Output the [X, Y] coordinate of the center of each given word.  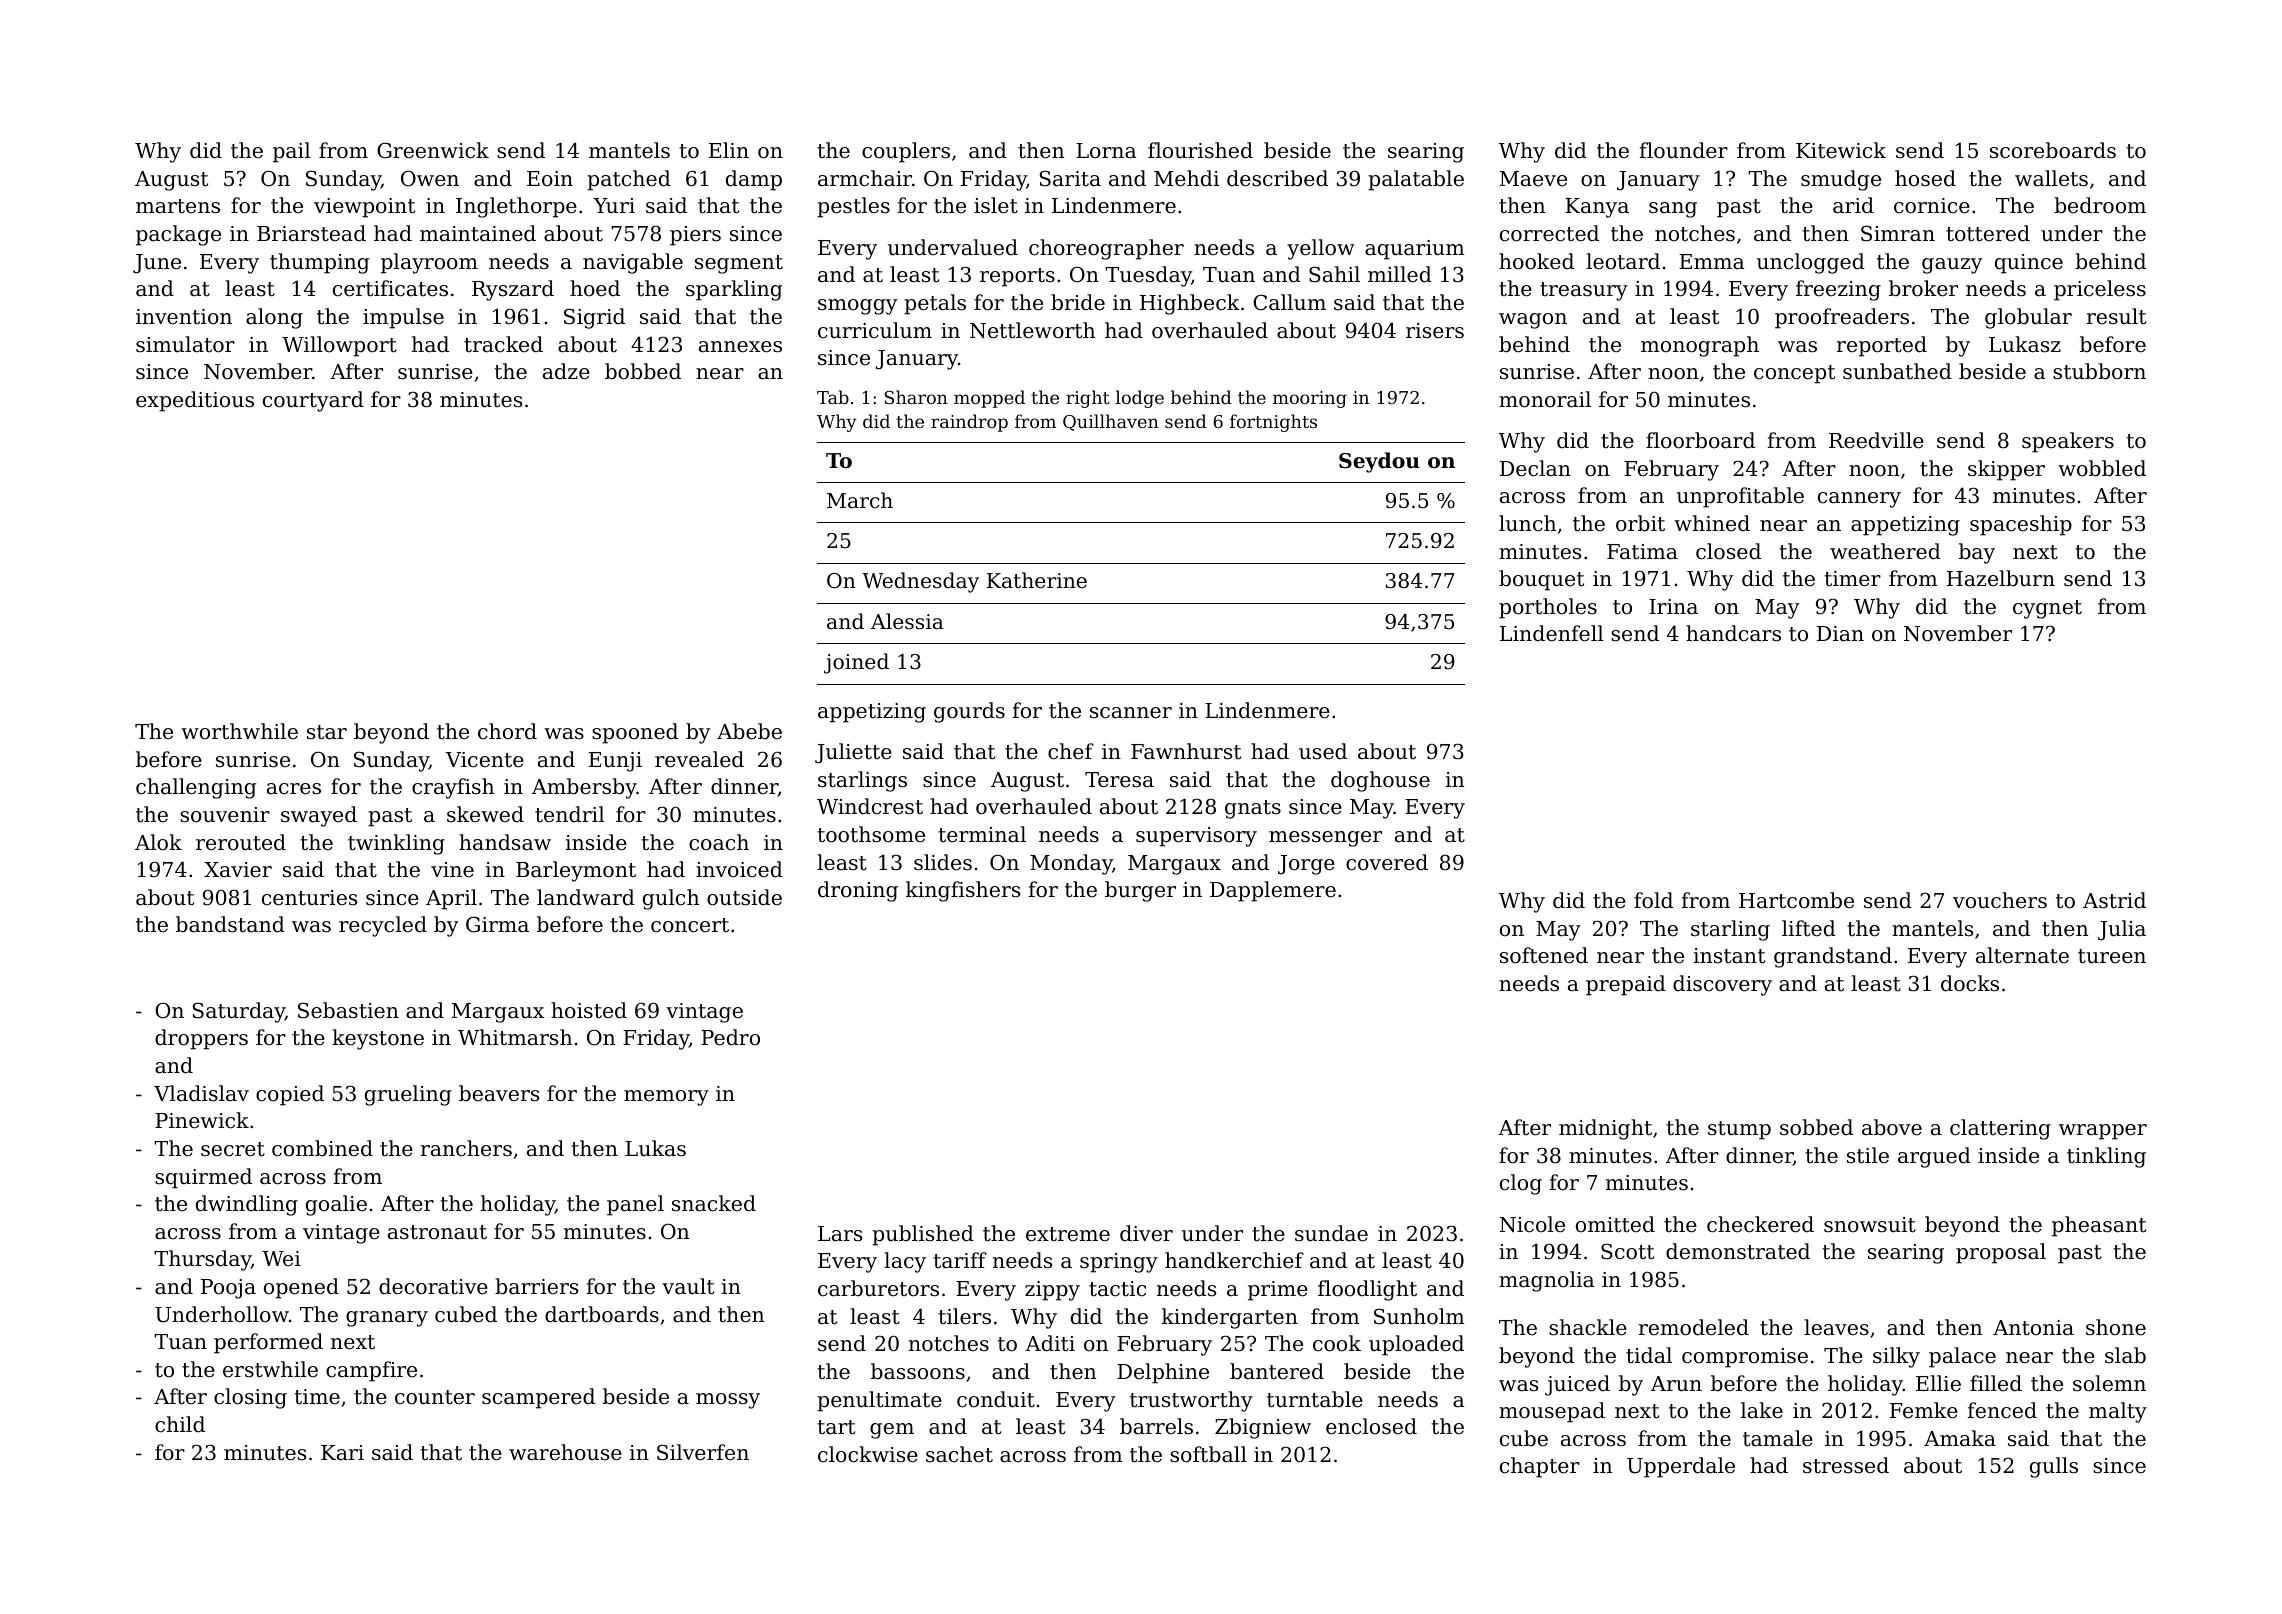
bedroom [2100, 205]
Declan [1535, 468]
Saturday [239, 1012]
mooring [1310, 399]
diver [1146, 1233]
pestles [853, 207]
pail [291, 152]
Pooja [228, 1289]
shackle [1588, 1327]
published [923, 1235]
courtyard [313, 401]
